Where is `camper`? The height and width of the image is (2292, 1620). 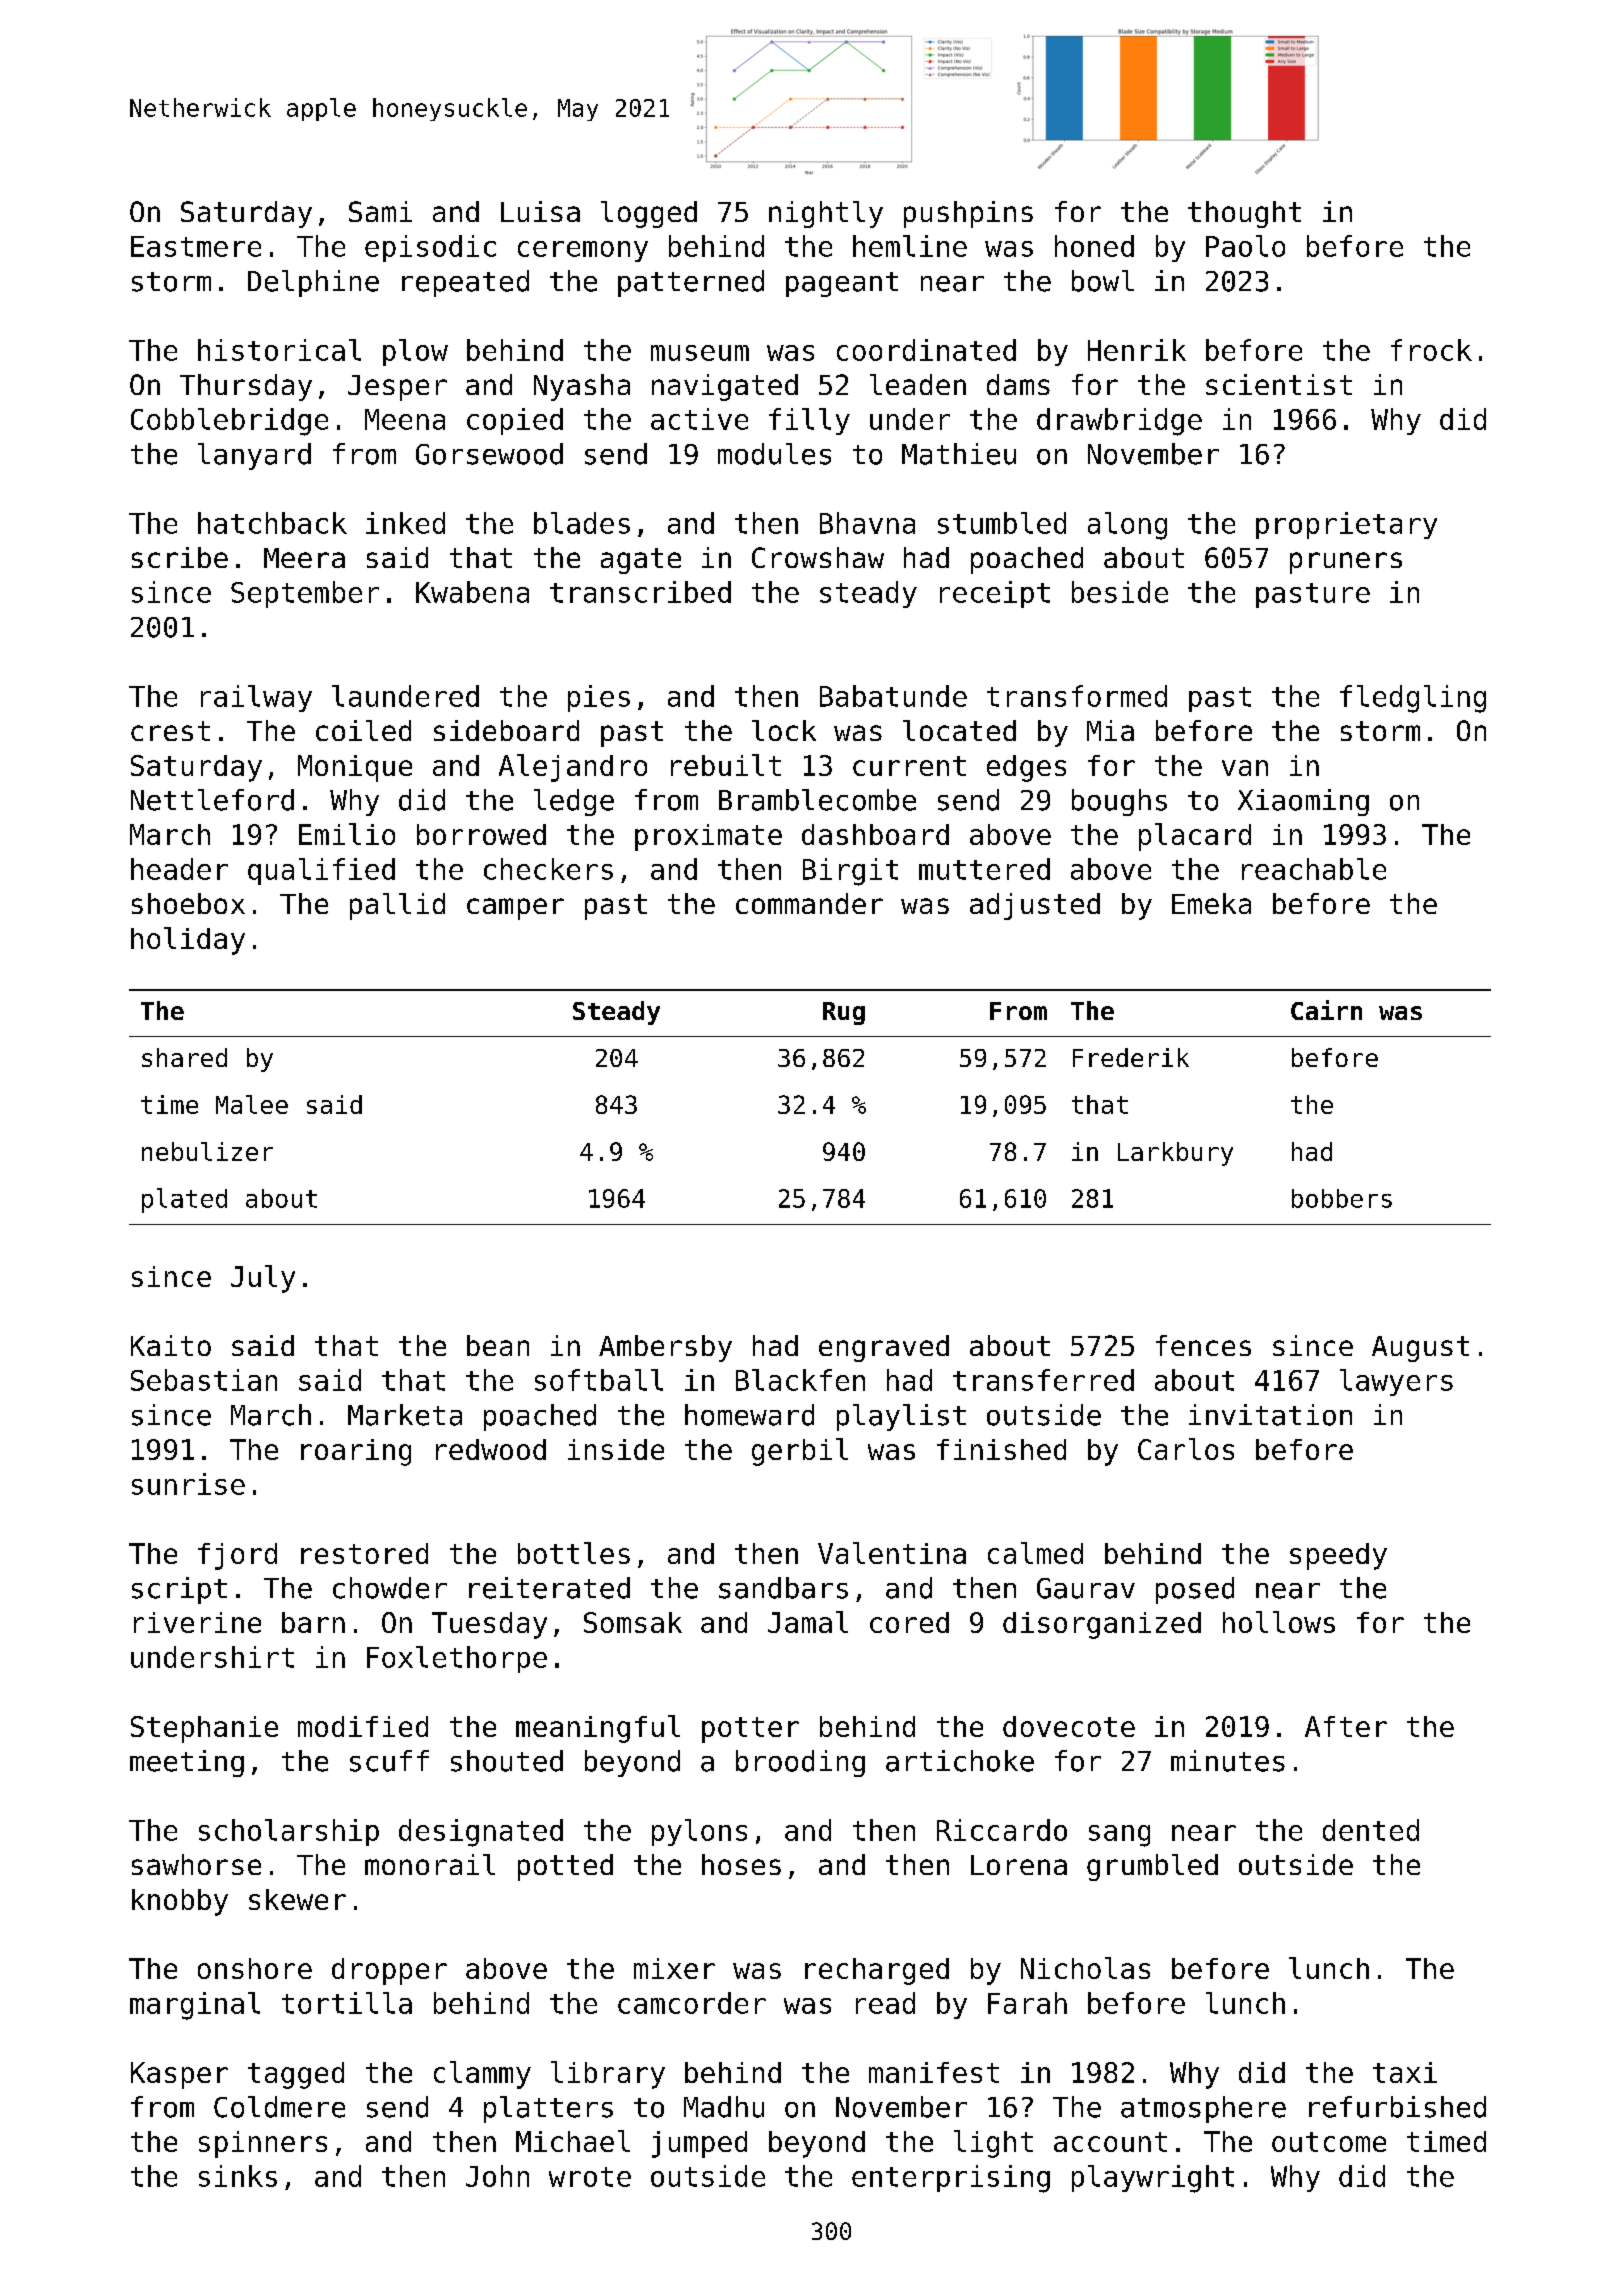
camper is located at coordinates (515, 909).
